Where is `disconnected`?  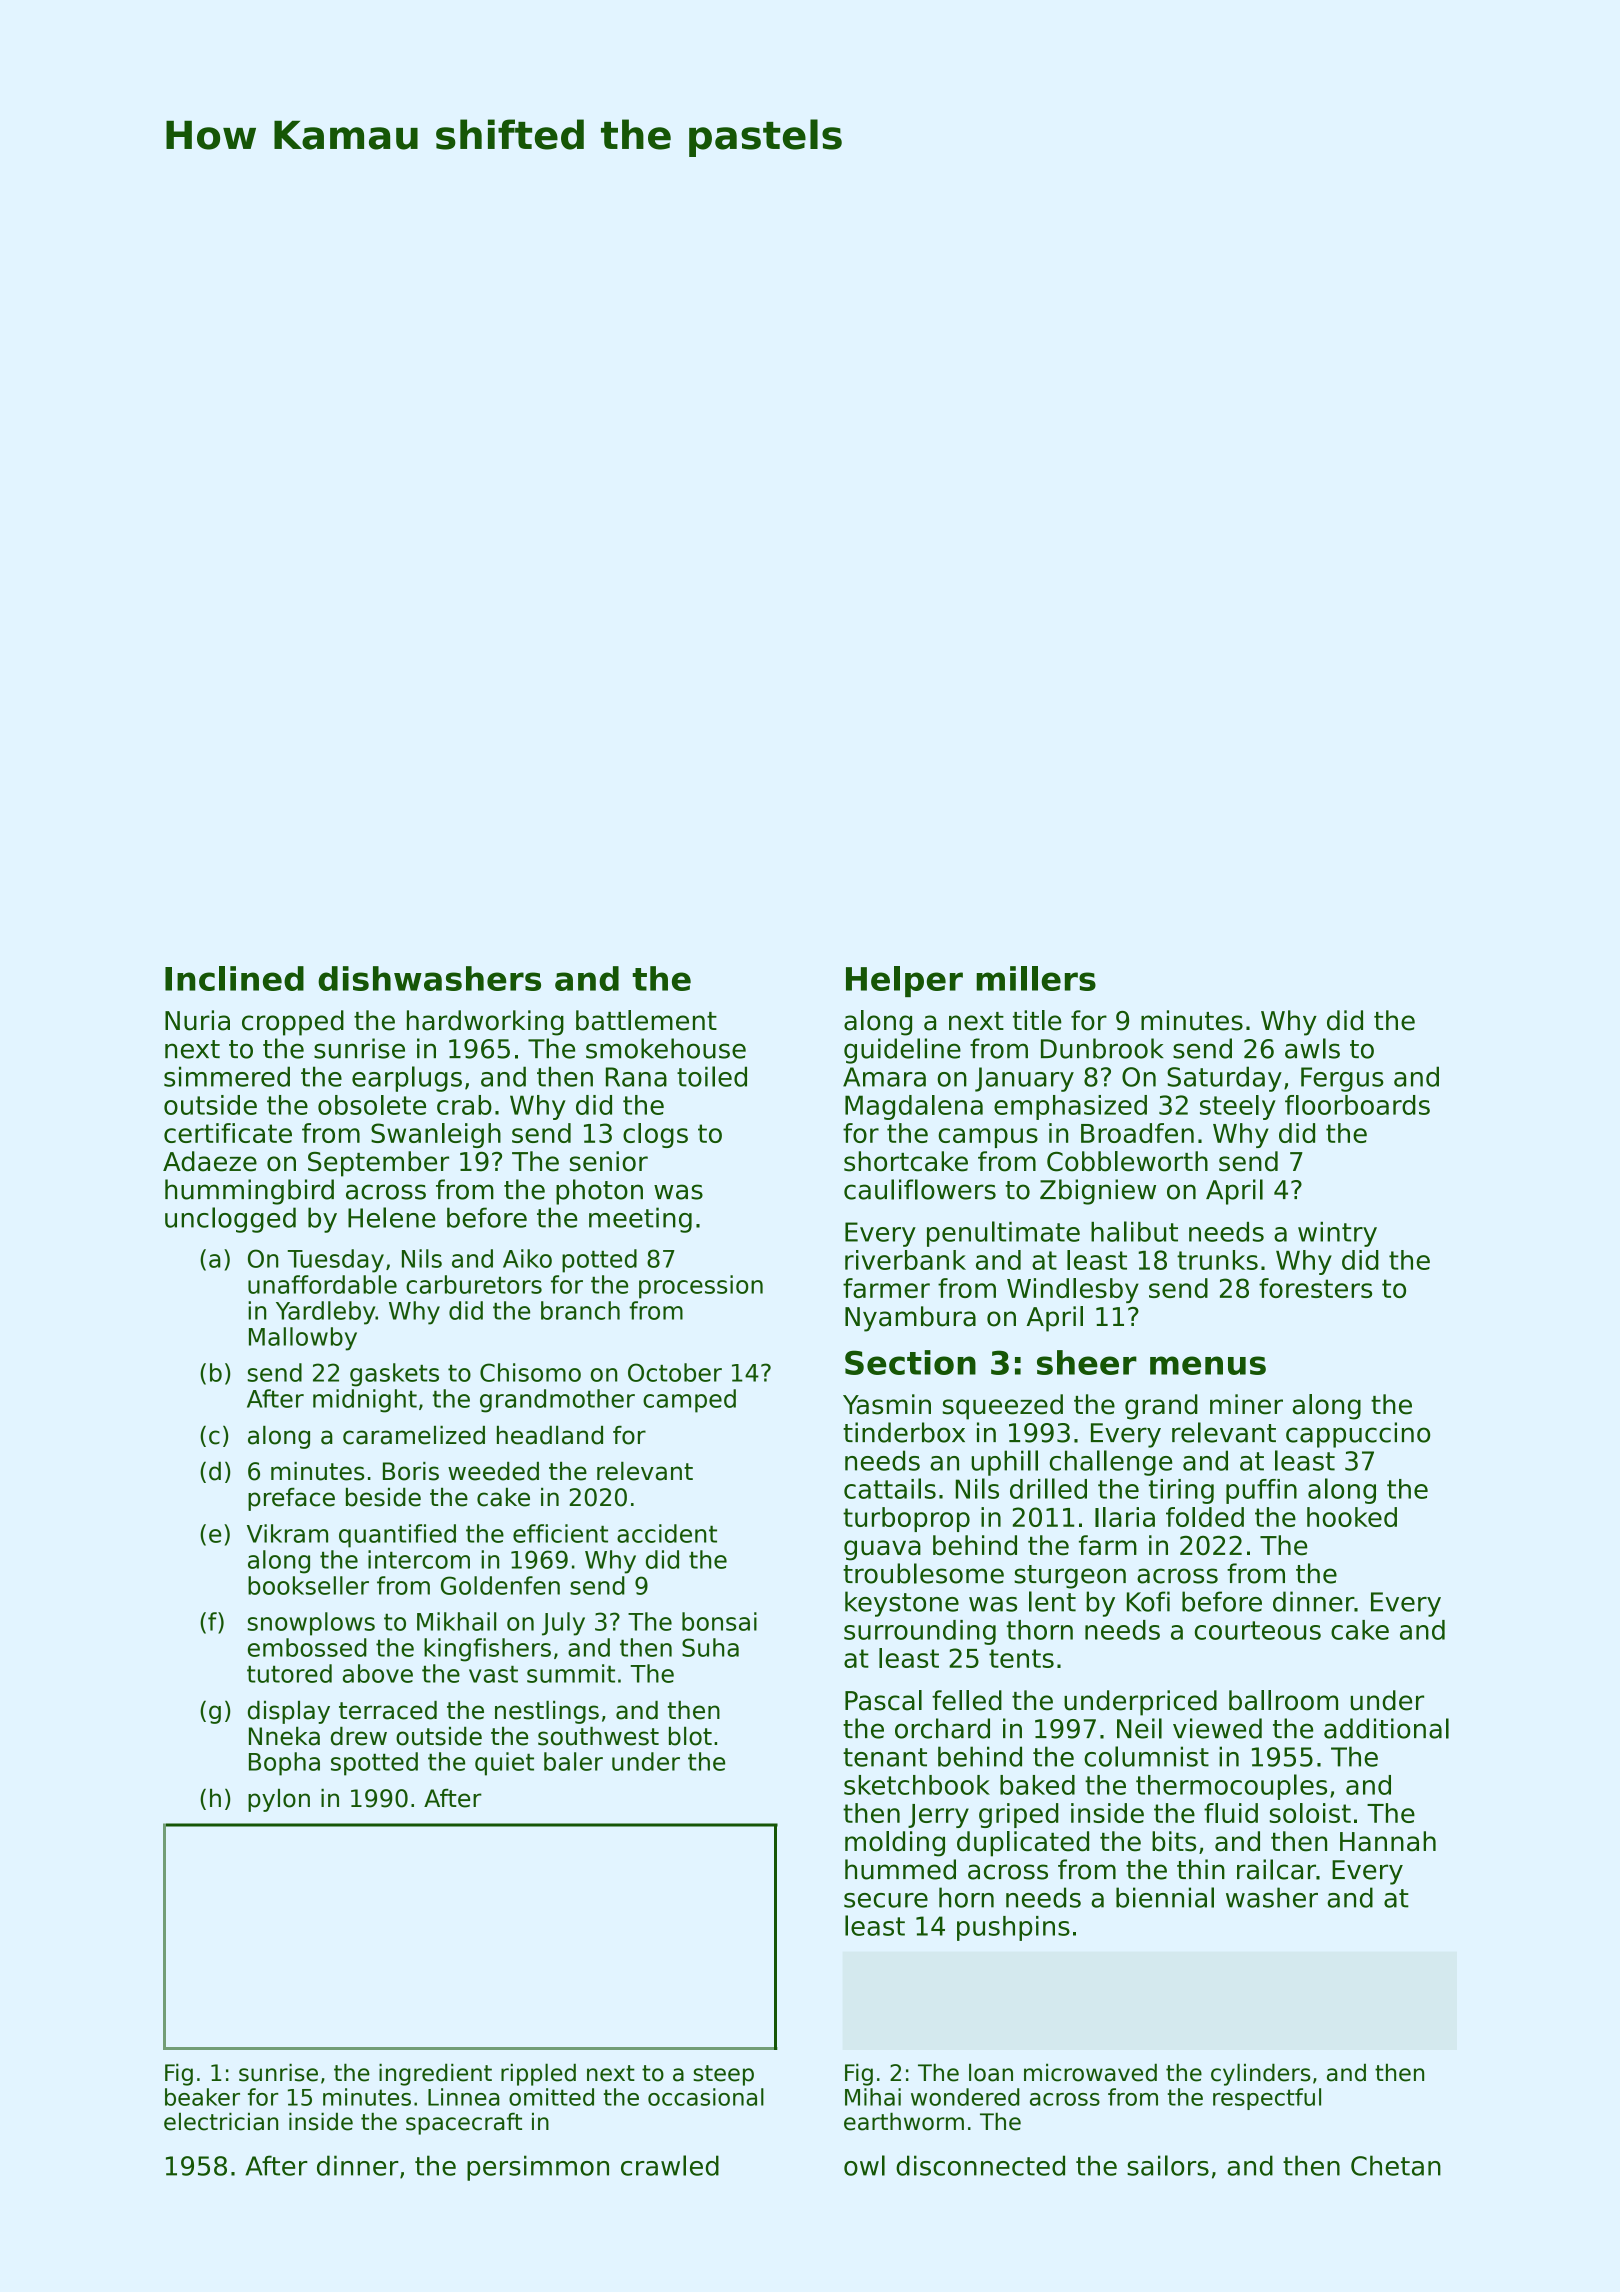
disconnected is located at coordinates (980, 2165).
